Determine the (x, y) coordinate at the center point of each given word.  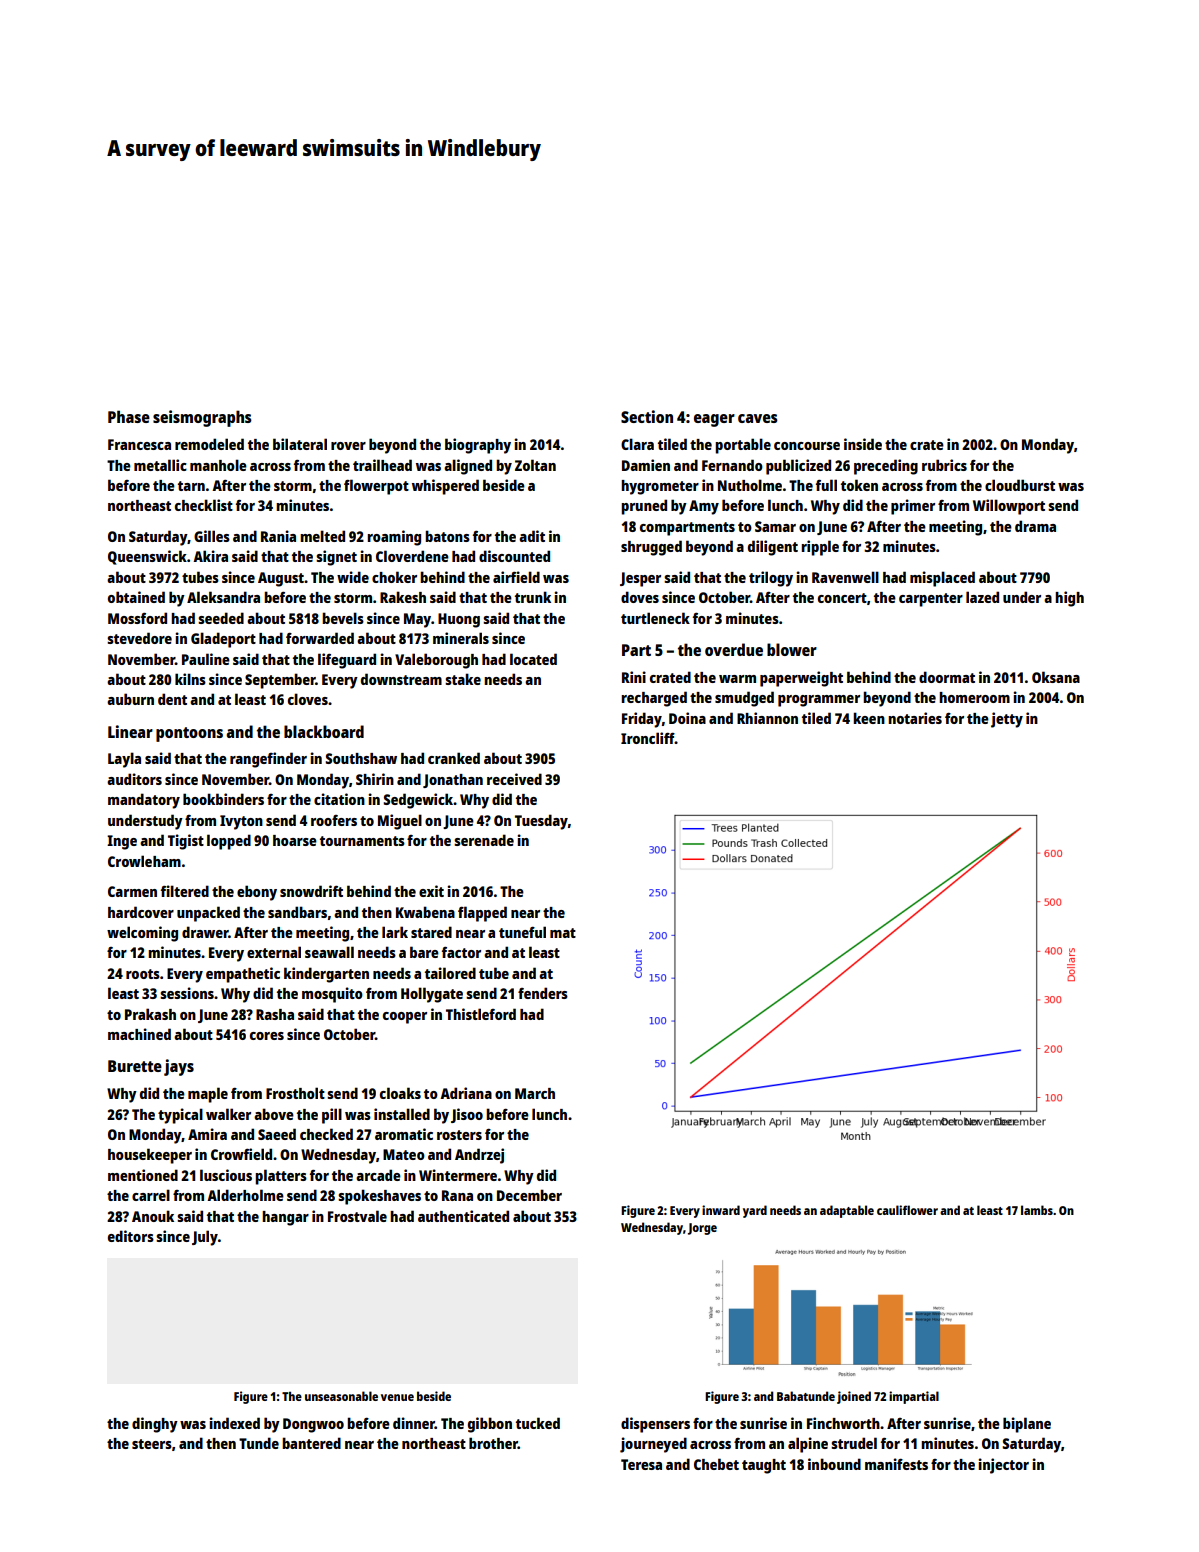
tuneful (522, 932)
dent (172, 699)
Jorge (702, 1229)
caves (758, 418)
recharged (654, 699)
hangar (285, 1218)
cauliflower (907, 1210)
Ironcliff (648, 738)
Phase (129, 416)
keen (869, 718)
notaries (915, 718)
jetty (1007, 720)
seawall (329, 952)
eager (714, 420)
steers (152, 1444)
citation (339, 799)
